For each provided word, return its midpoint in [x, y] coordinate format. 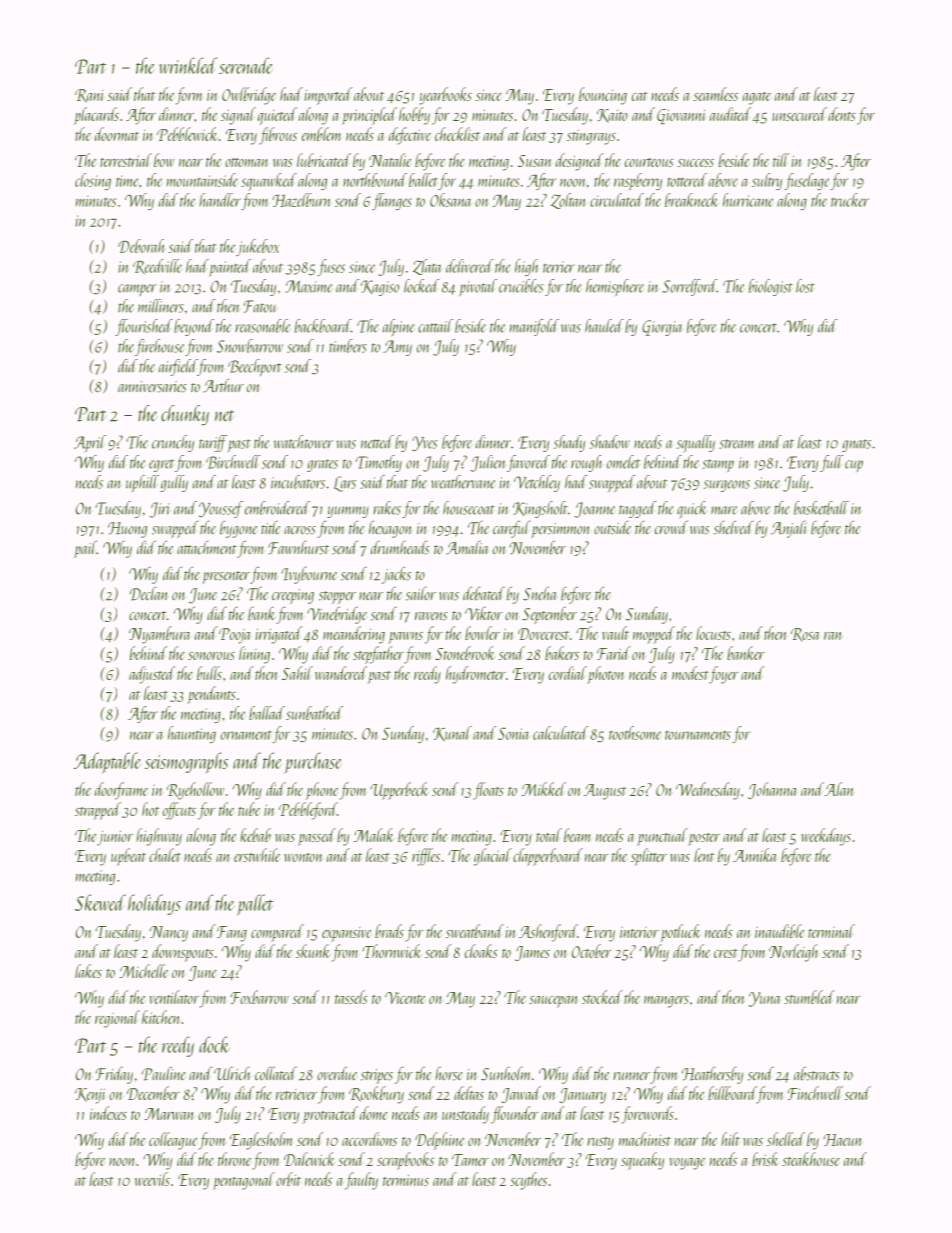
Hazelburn [301, 200]
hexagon [390, 529]
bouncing [603, 96]
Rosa [805, 635]
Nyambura [159, 635]
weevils [152, 1179]
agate [757, 98]
